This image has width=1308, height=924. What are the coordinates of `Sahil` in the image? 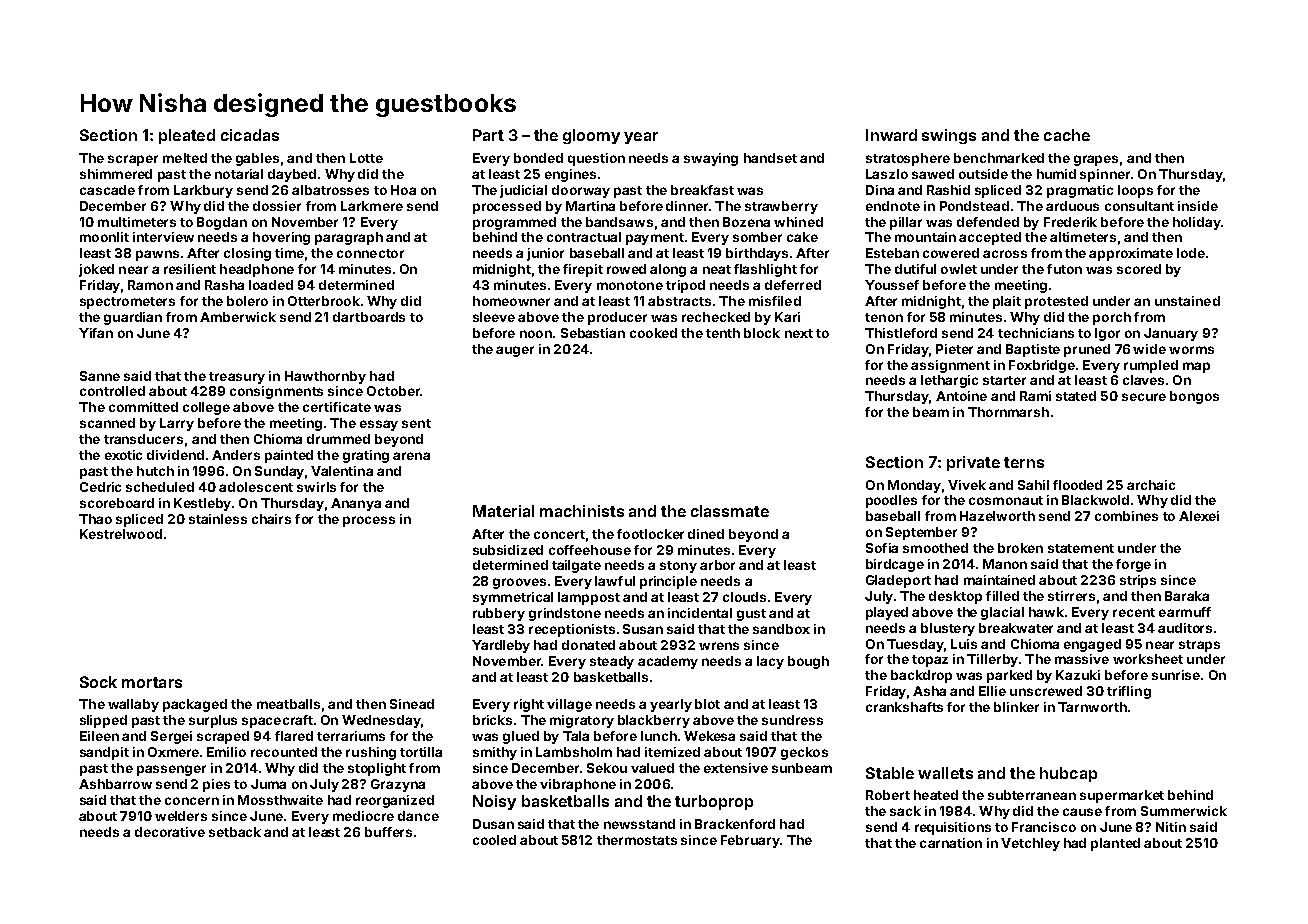 It's located at (1033, 485).
